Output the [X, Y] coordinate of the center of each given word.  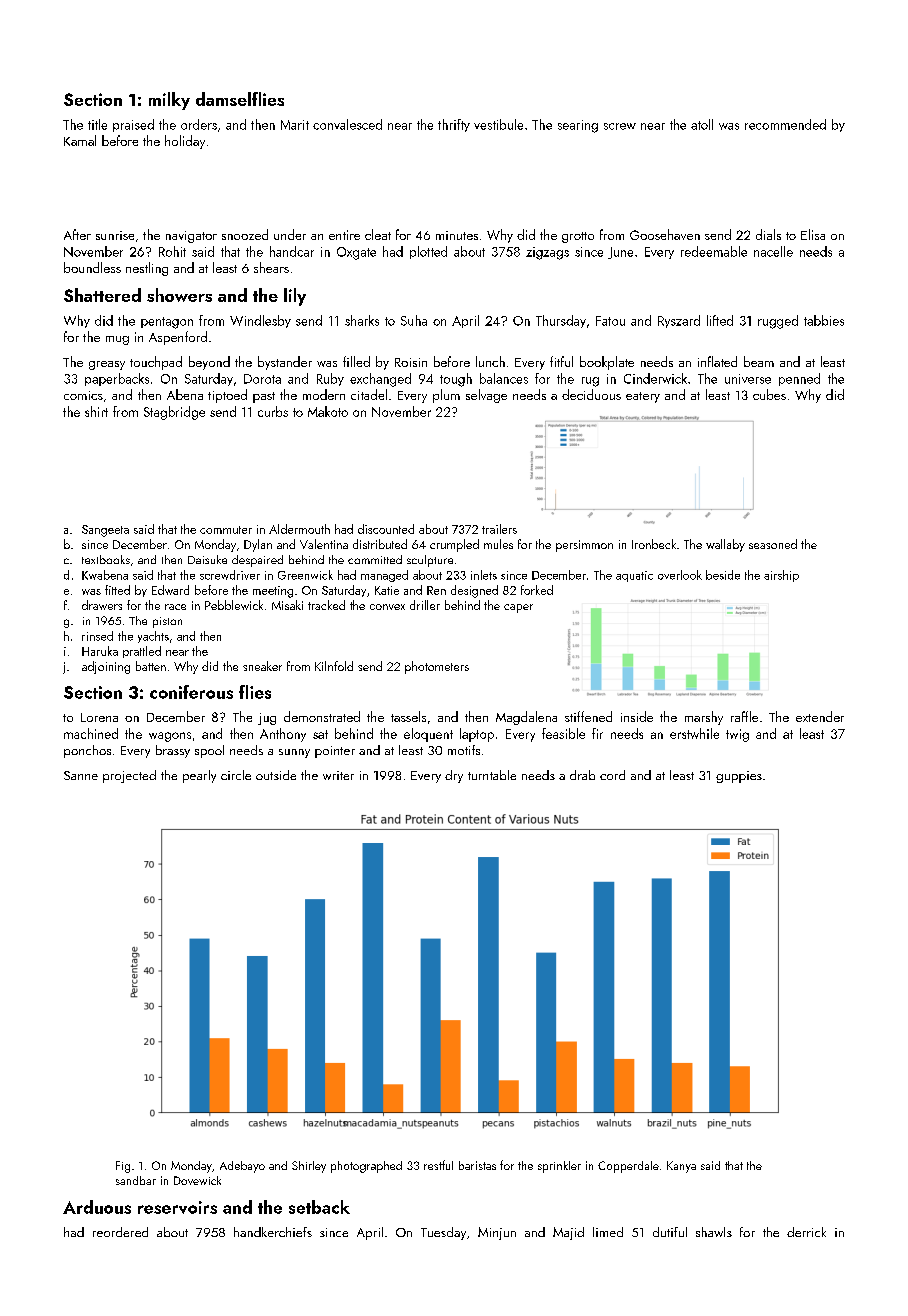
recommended [785, 124]
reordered [120, 1232]
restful [438, 1165]
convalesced [347, 124]
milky [169, 101]
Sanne [81, 775]
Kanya [681, 1167]
